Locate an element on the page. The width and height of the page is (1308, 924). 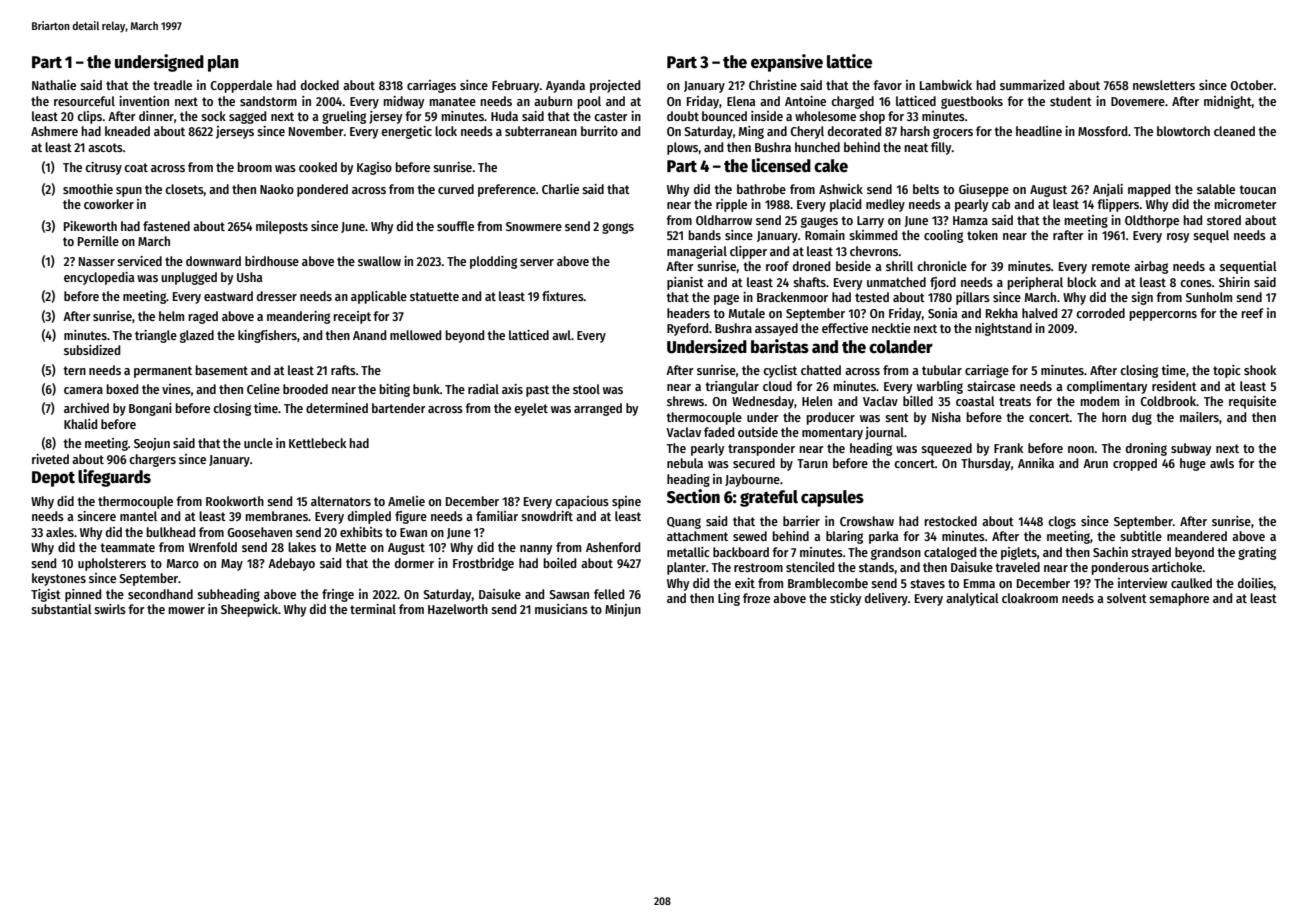
arranged is located at coordinates (598, 409).
